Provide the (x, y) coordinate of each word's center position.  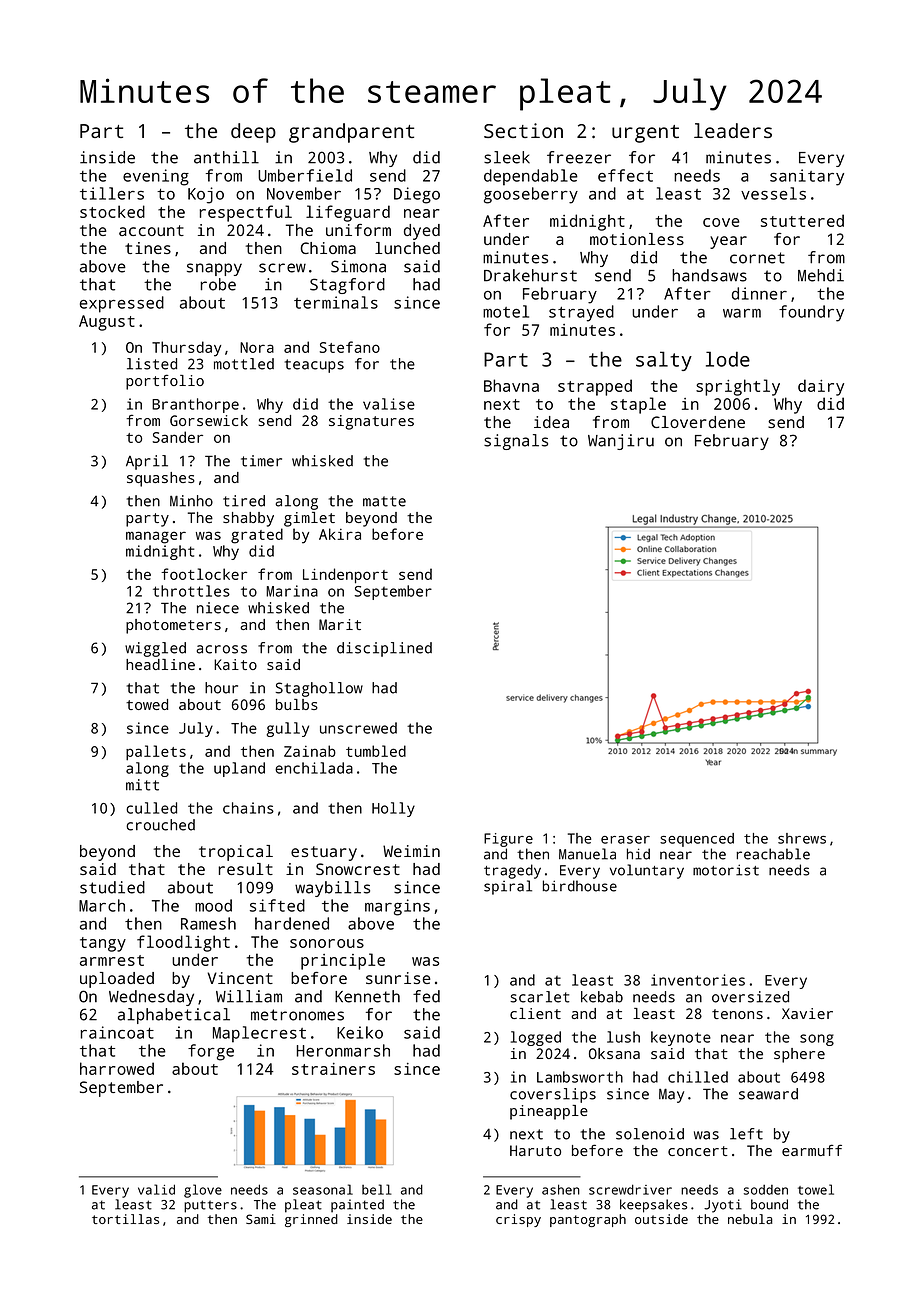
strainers (333, 1069)
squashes (161, 479)
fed (426, 996)
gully (287, 729)
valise (389, 404)
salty (664, 361)
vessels (773, 193)
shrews (802, 838)
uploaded (117, 980)
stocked (112, 211)
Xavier (807, 1013)
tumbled (376, 751)
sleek (507, 157)
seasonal (323, 1189)
